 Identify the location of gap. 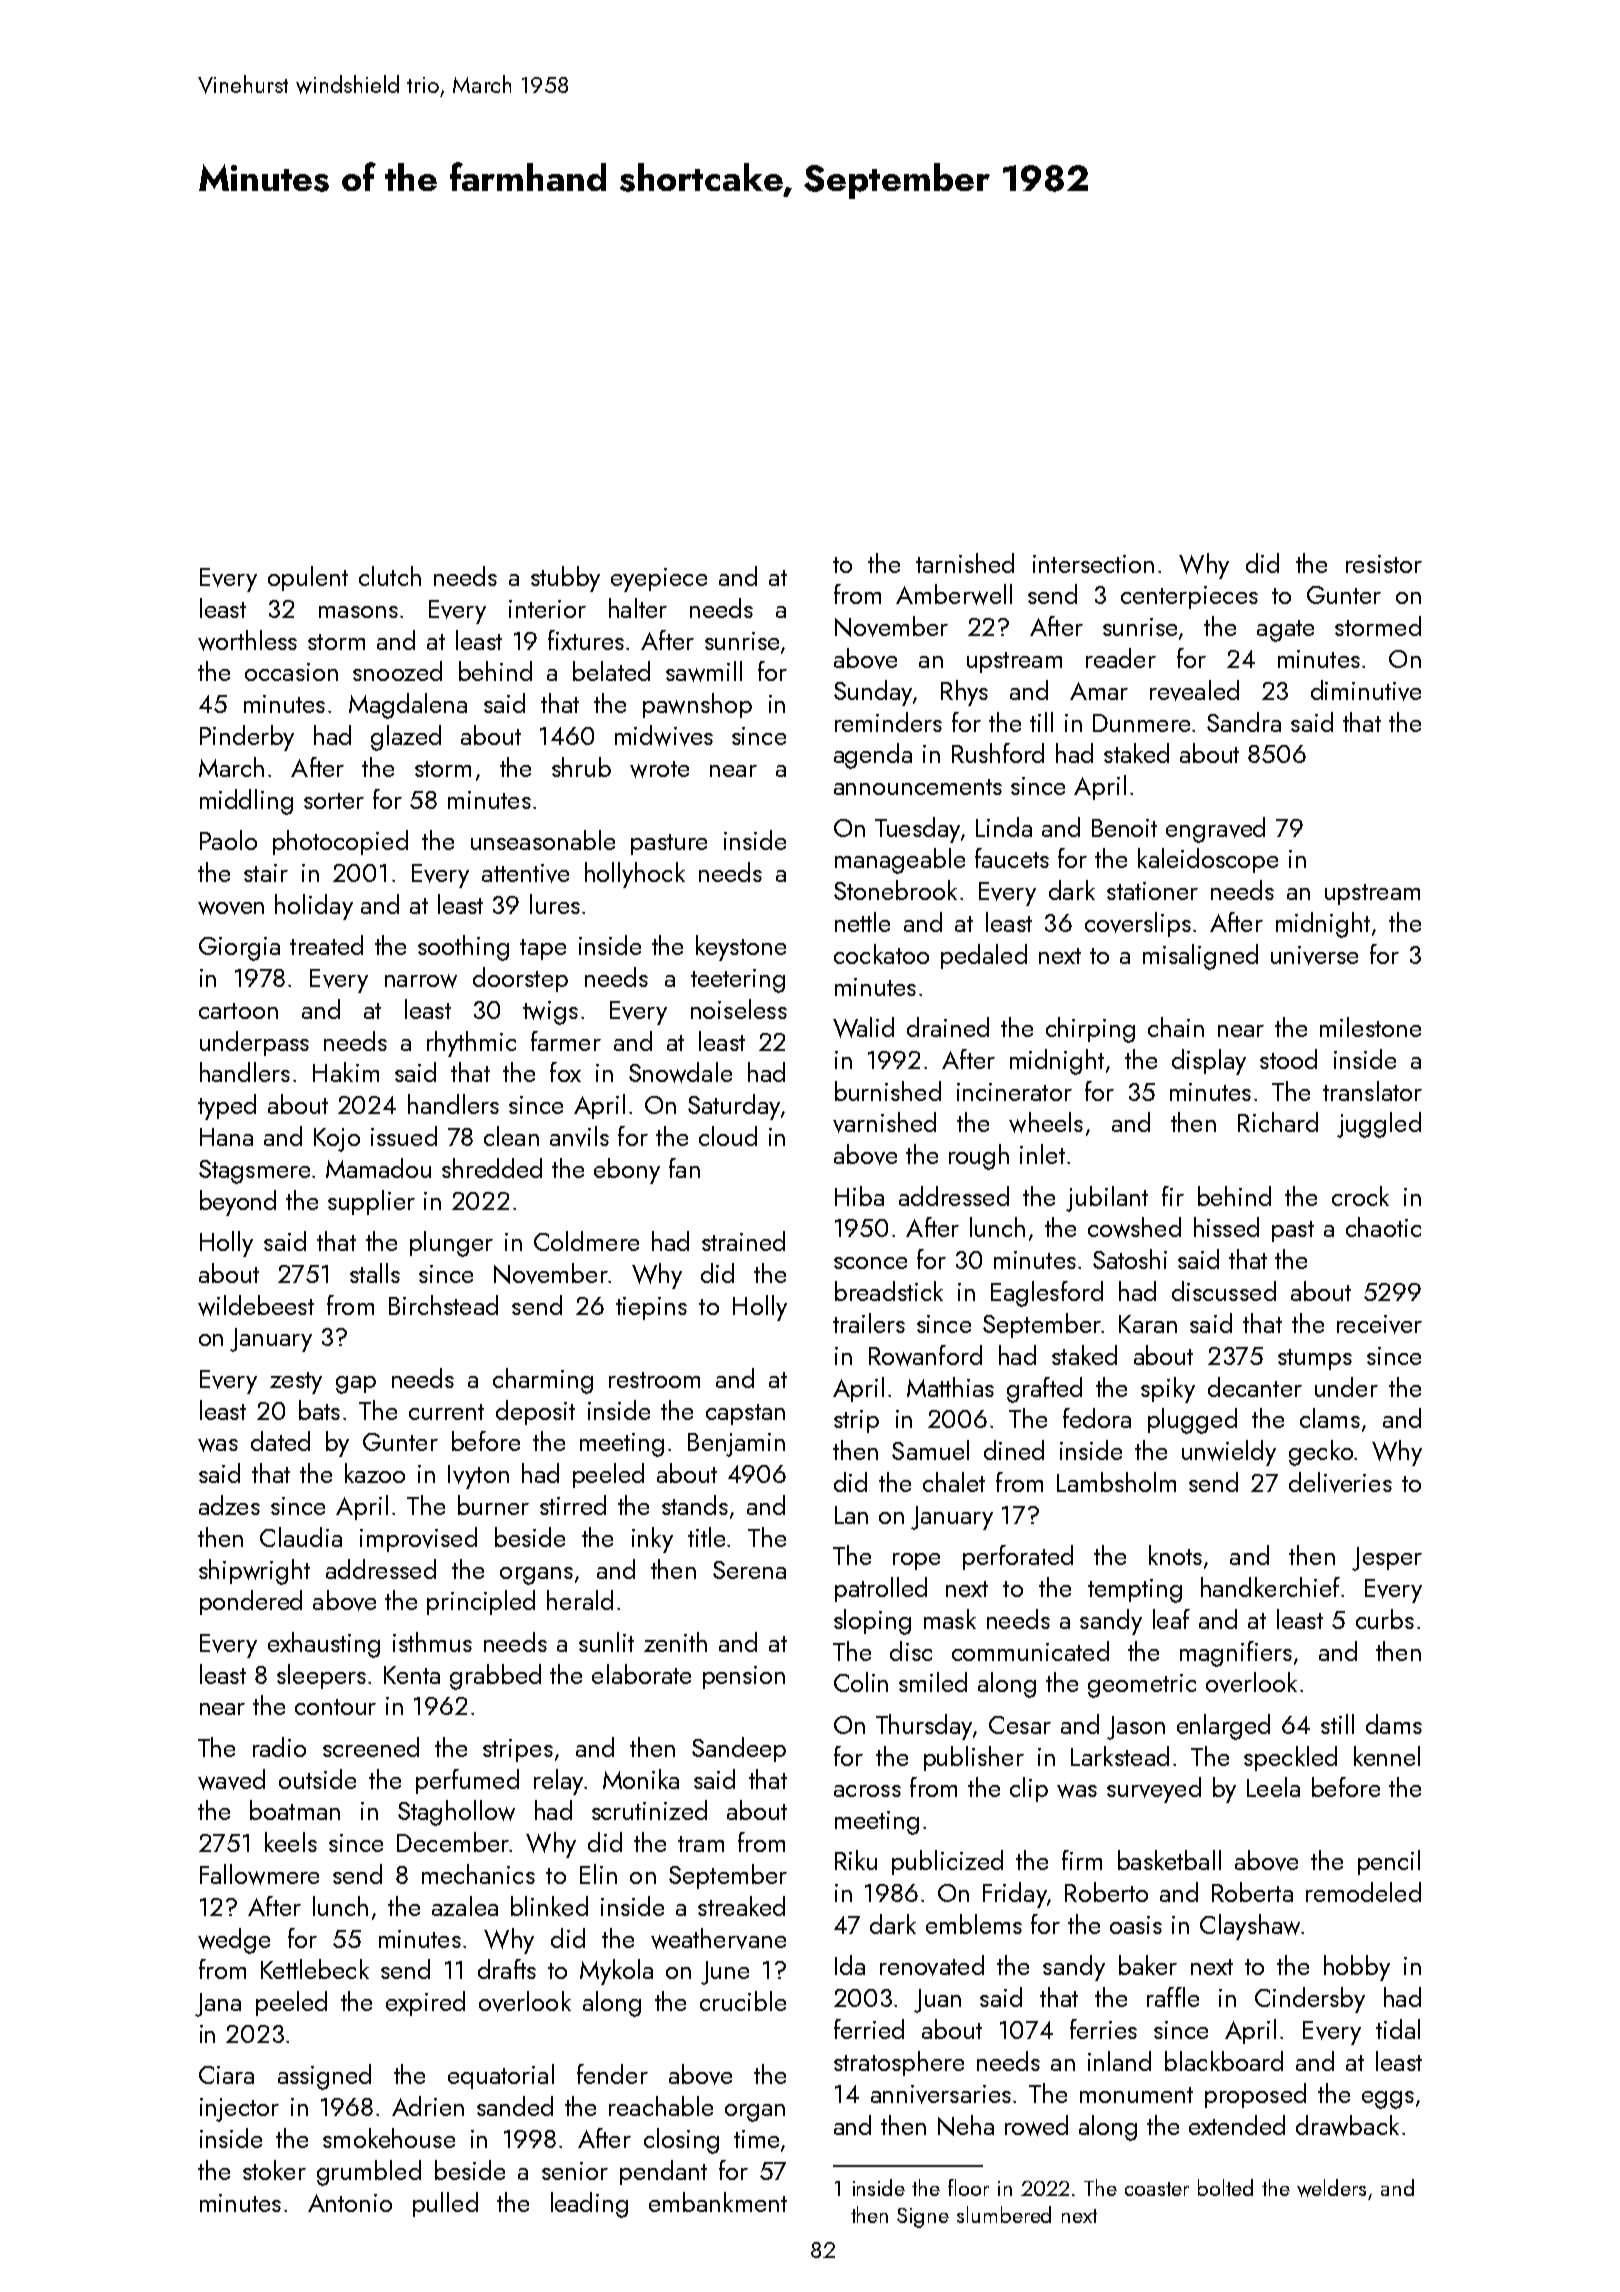
(356, 1385).
